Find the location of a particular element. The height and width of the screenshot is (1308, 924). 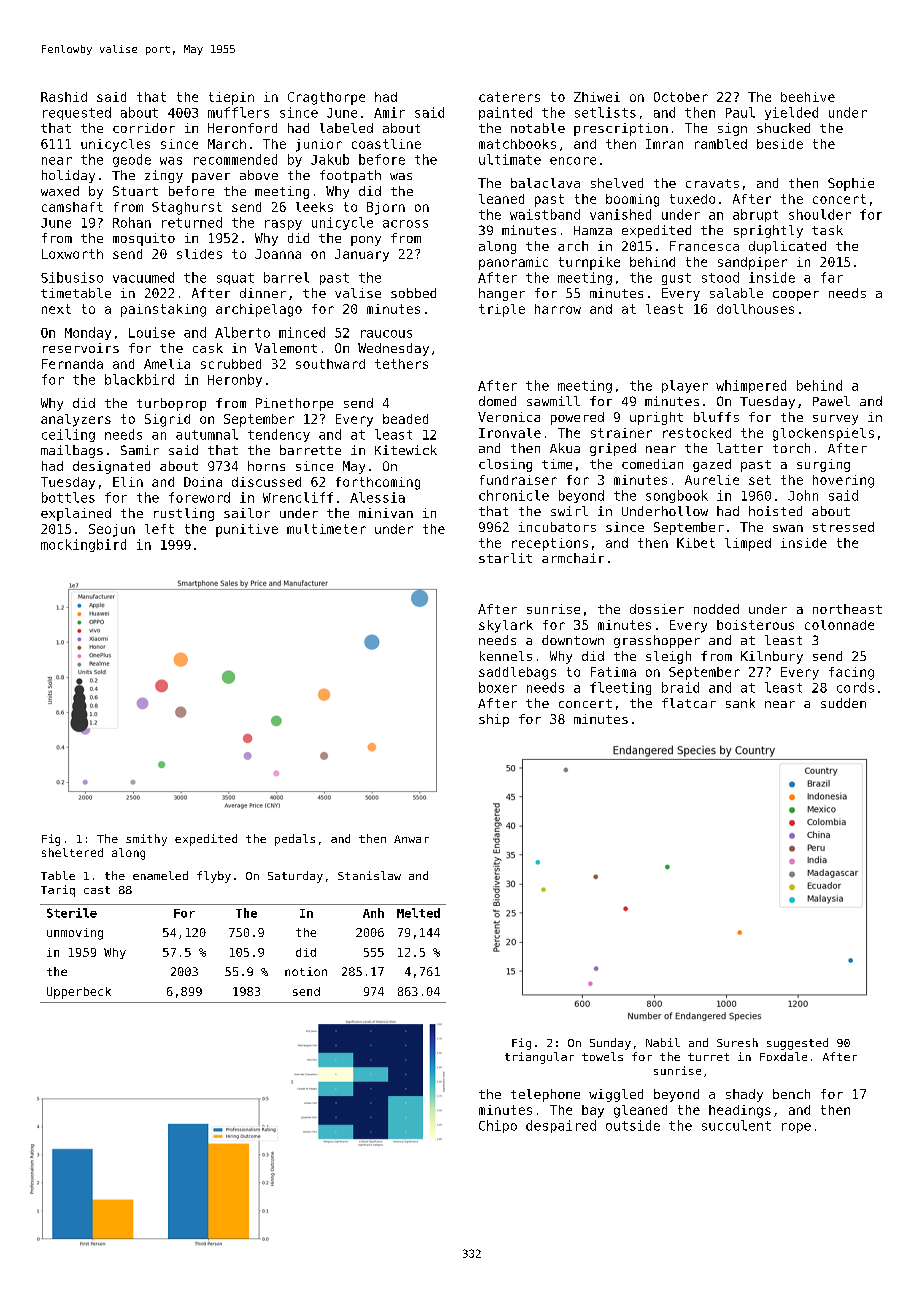

Zhiwei is located at coordinates (597, 97).
